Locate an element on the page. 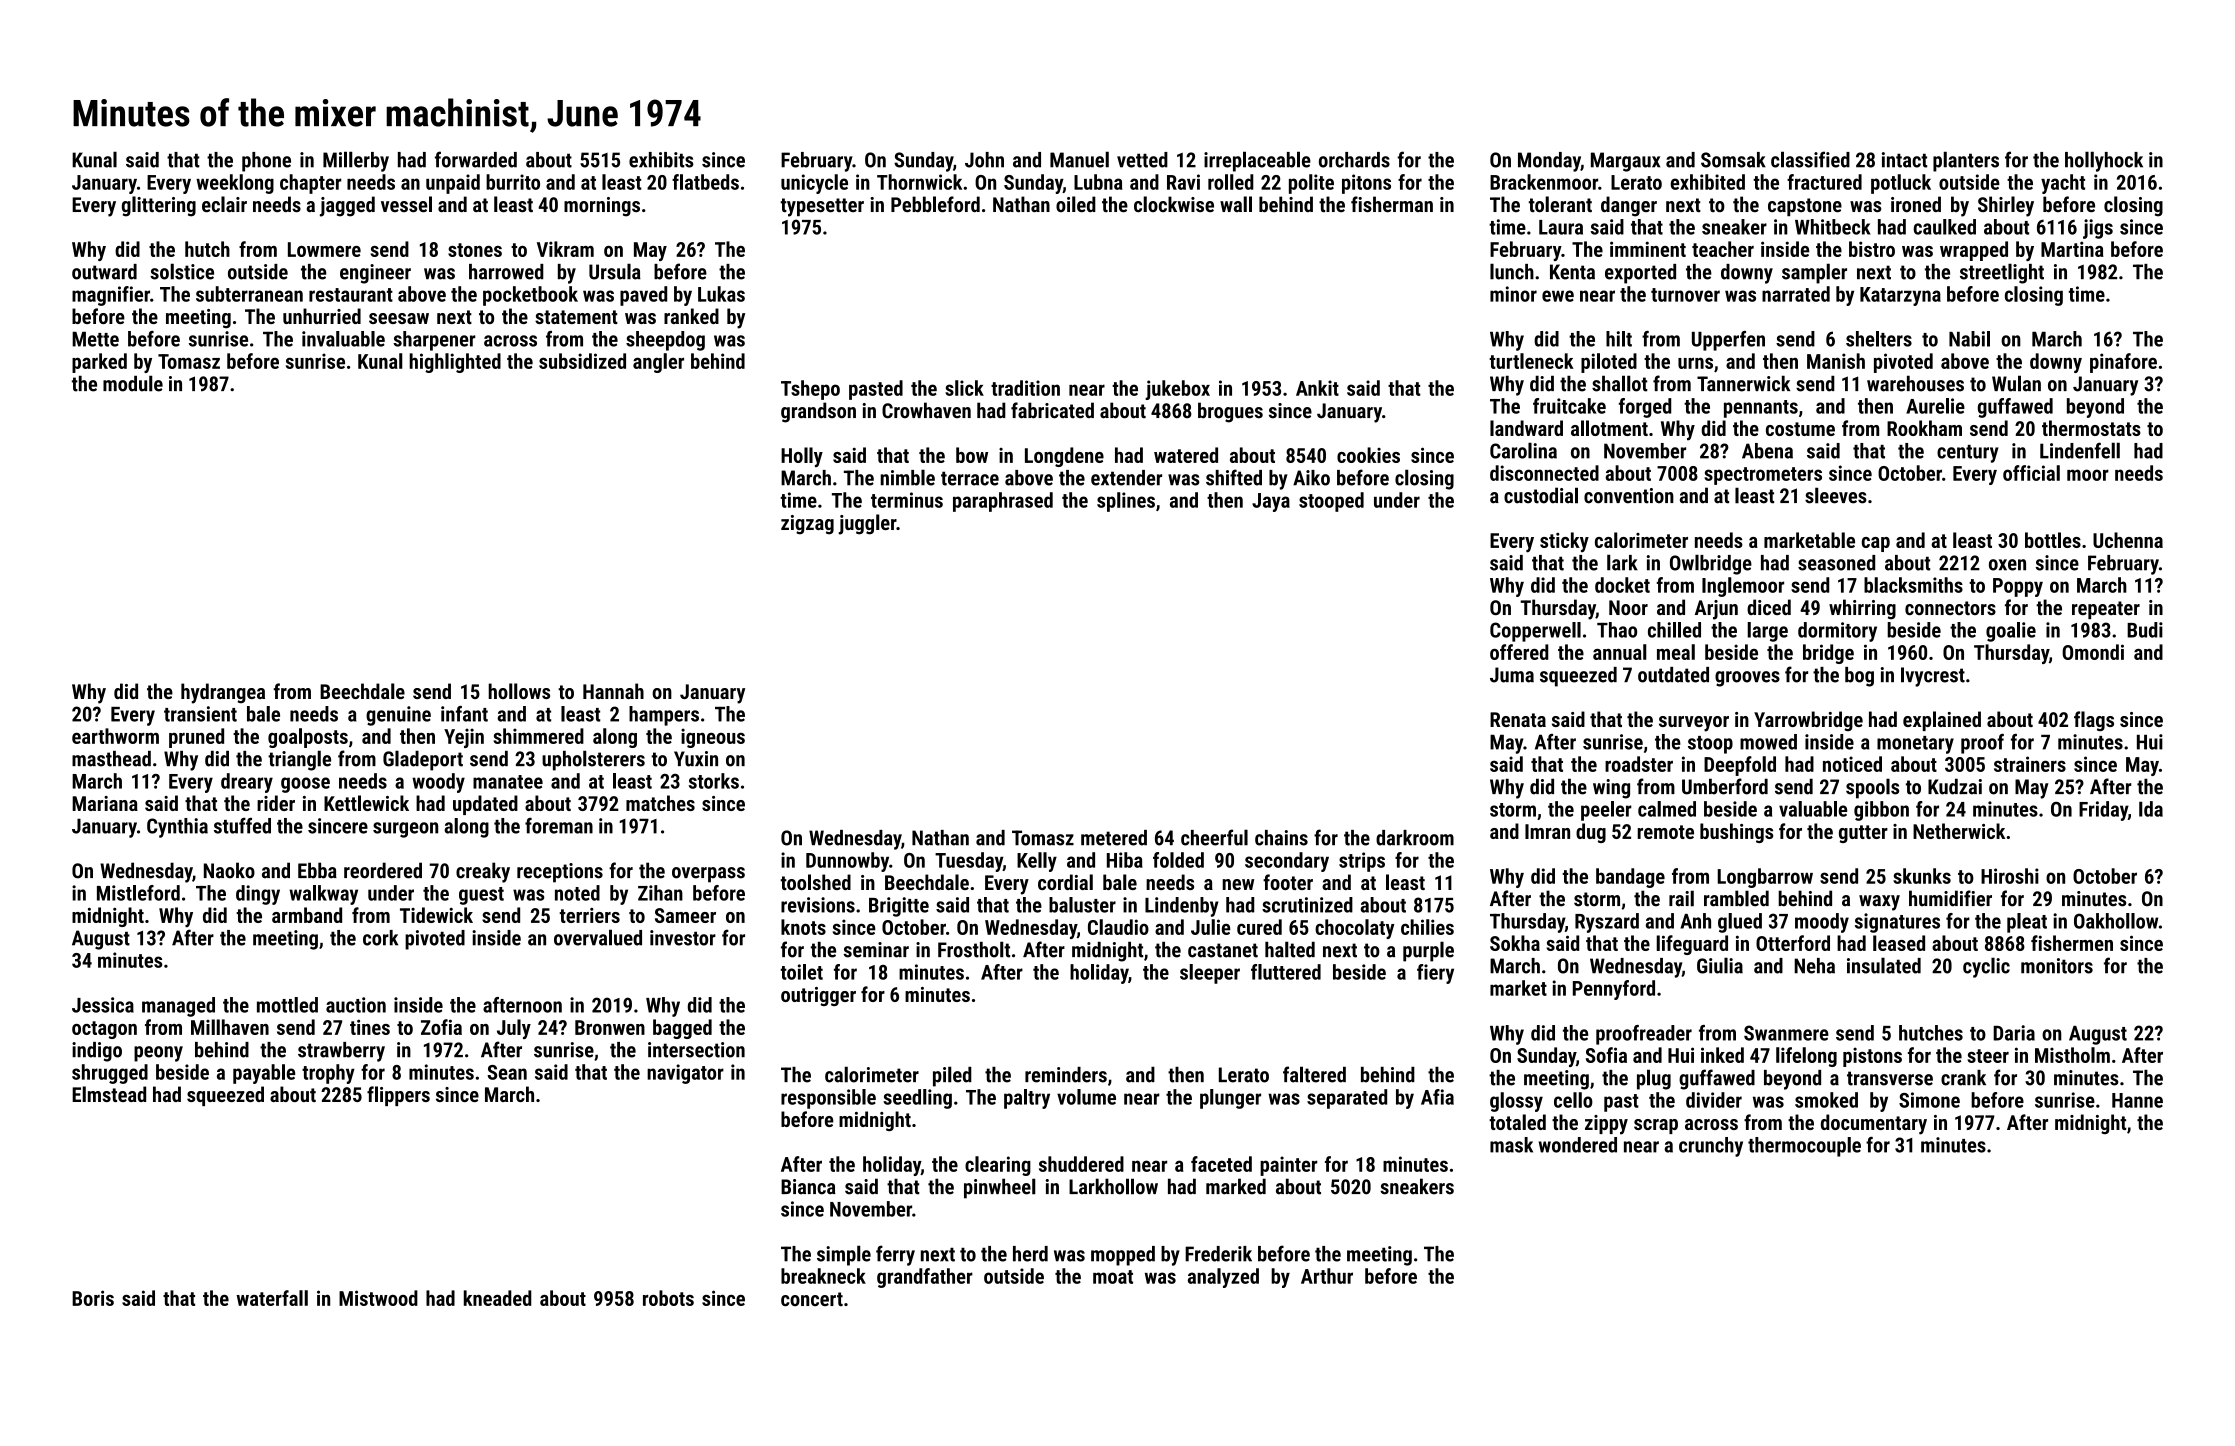 The image size is (2235, 1446). Nabil is located at coordinates (1969, 339).
